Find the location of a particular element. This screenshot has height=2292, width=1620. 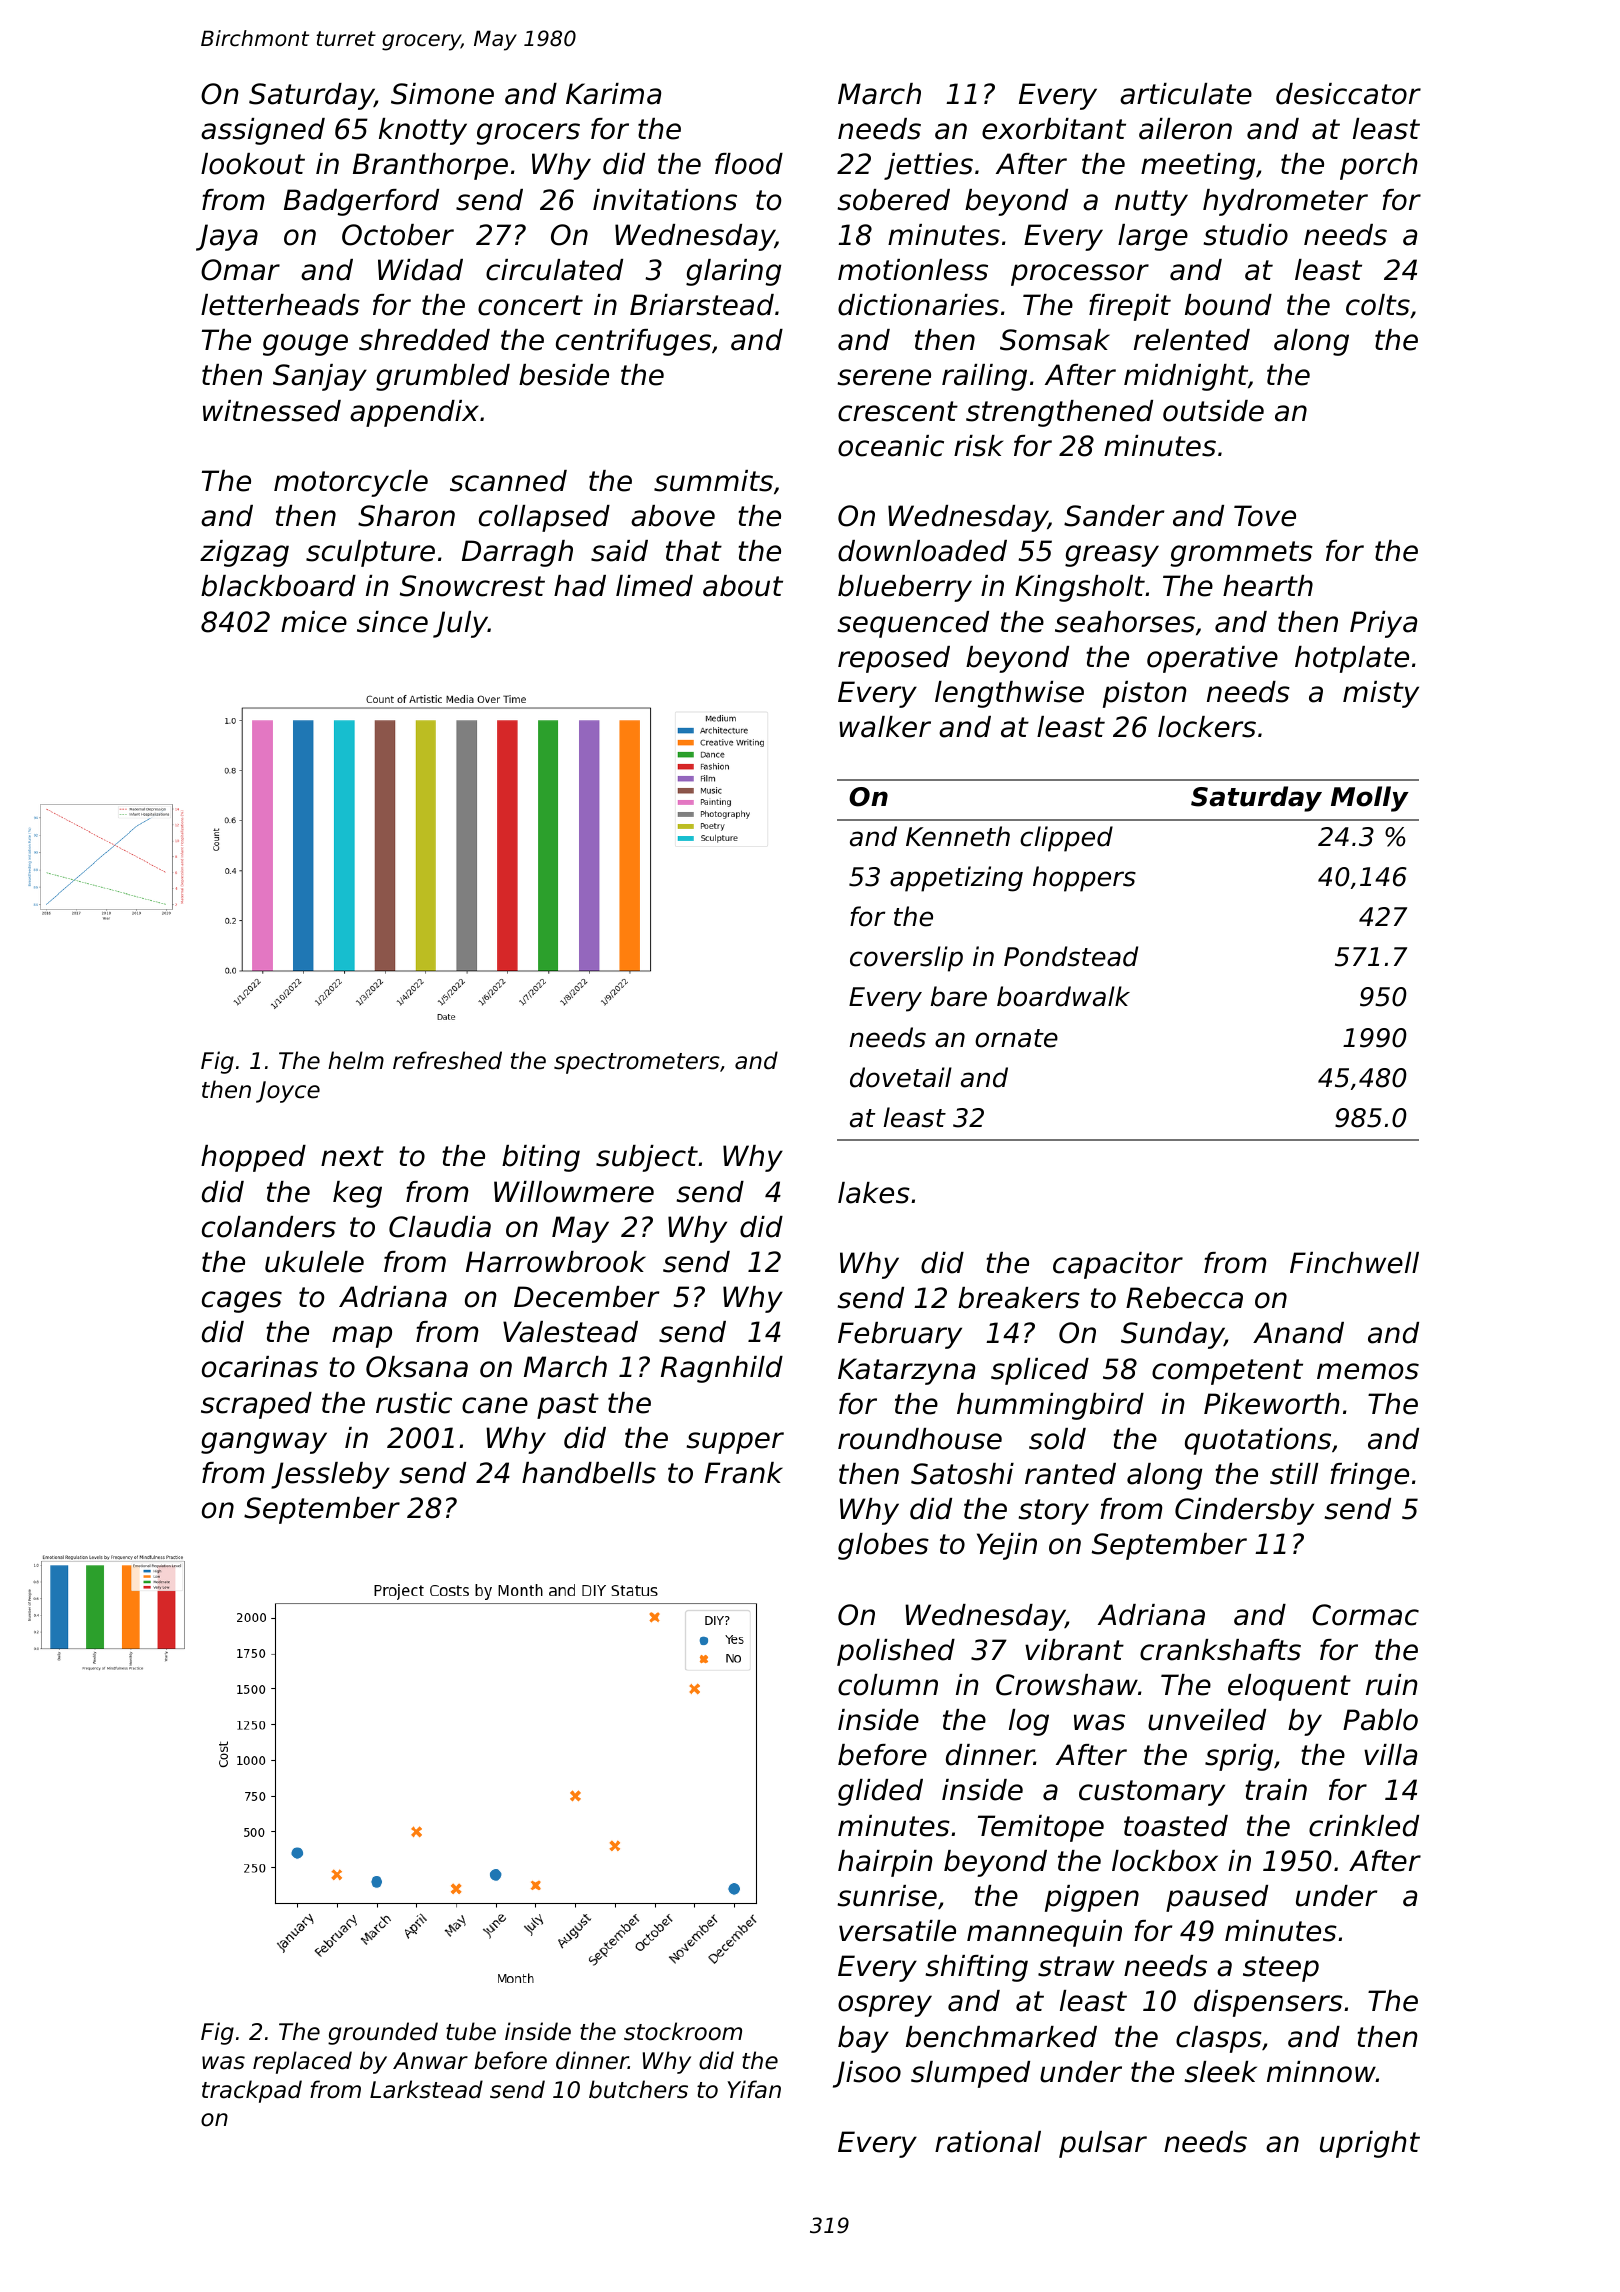

pulsar is located at coordinates (1103, 2144).
